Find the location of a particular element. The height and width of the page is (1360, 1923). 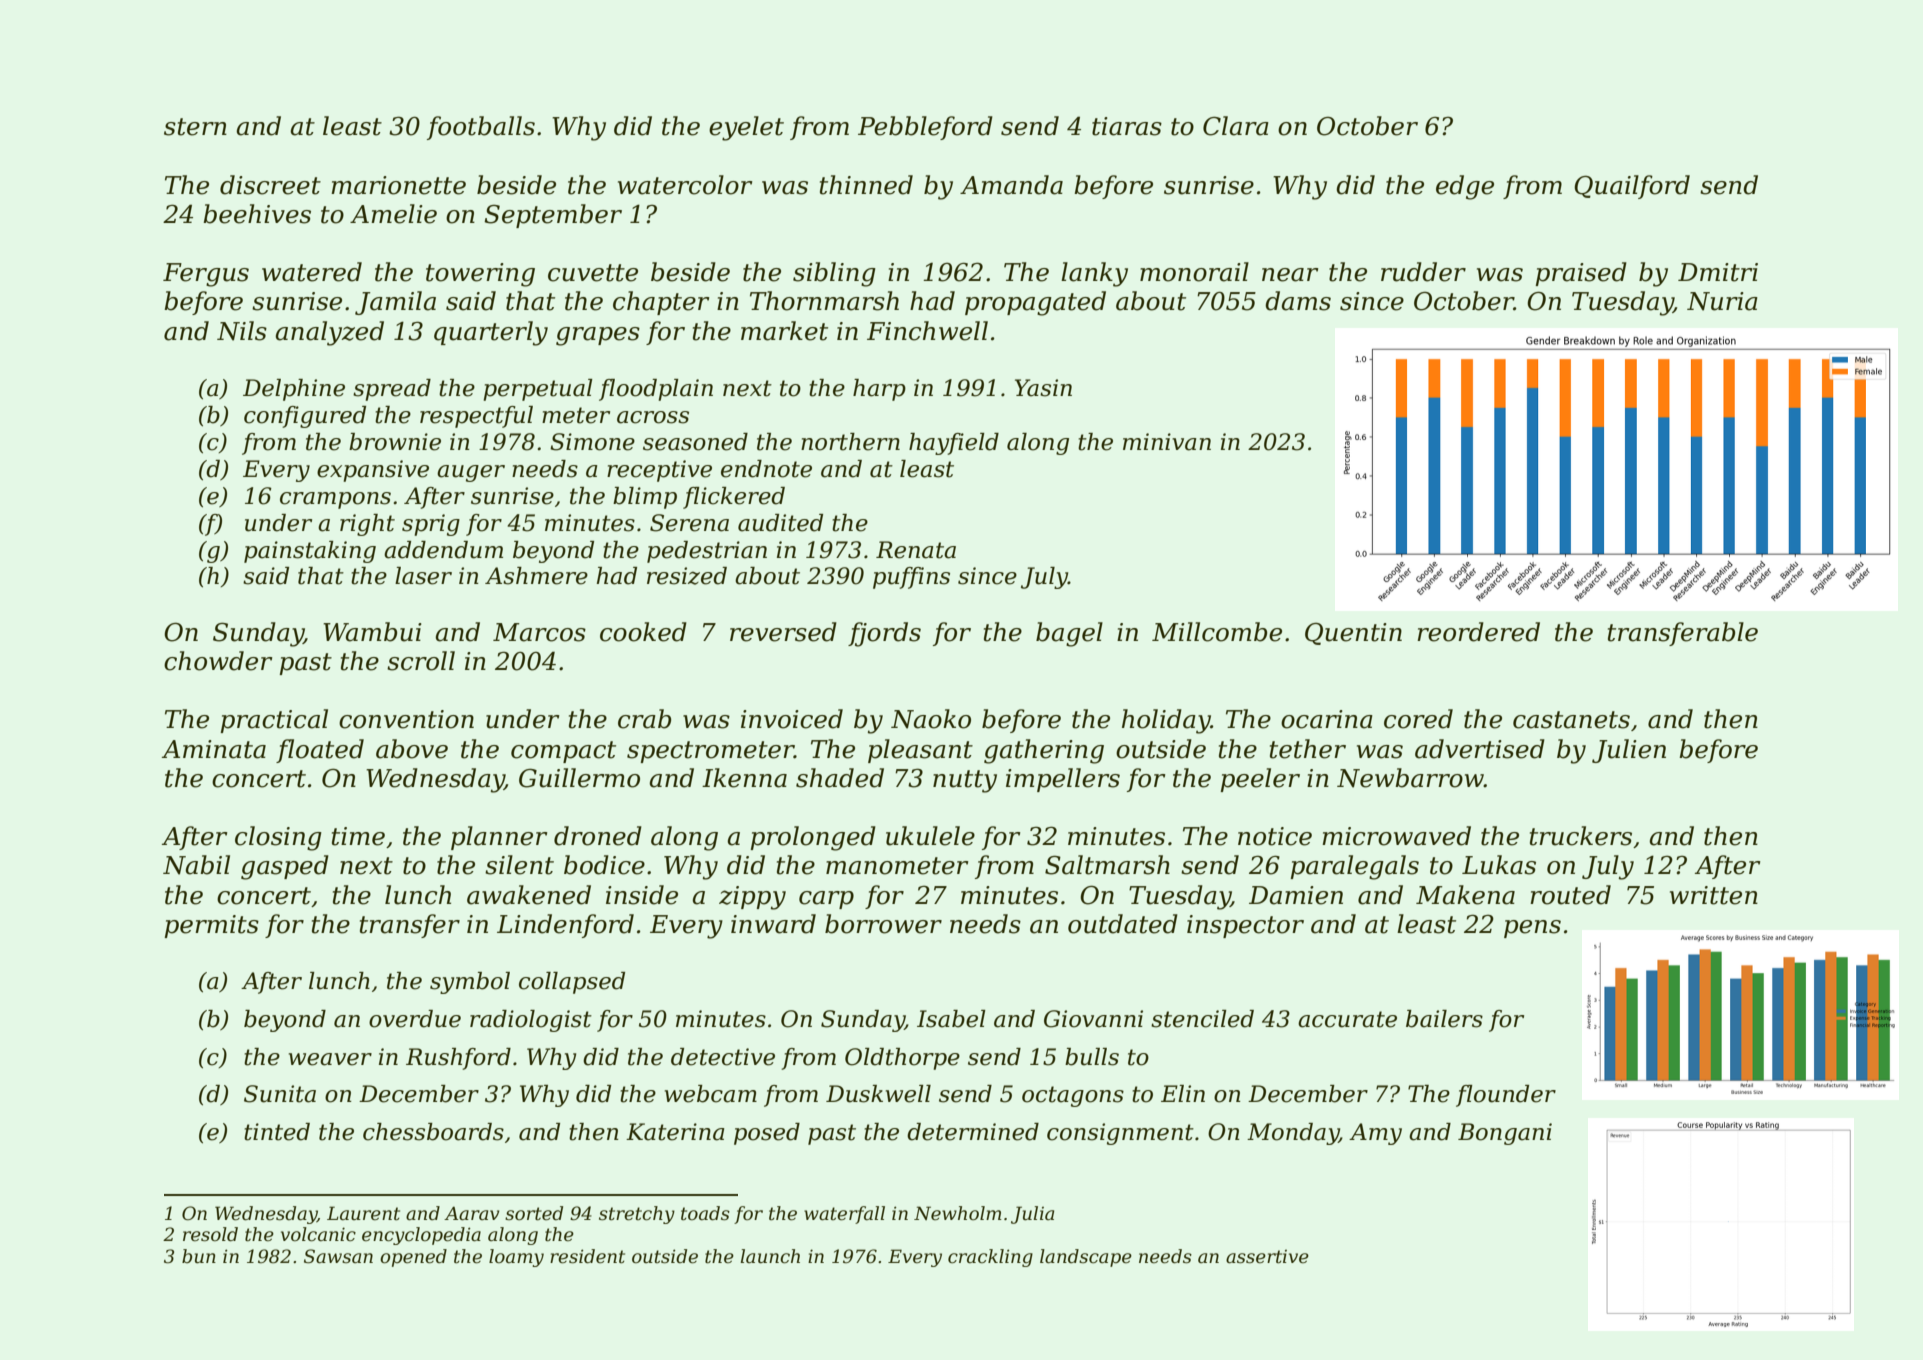

determined is located at coordinates (973, 1132).
